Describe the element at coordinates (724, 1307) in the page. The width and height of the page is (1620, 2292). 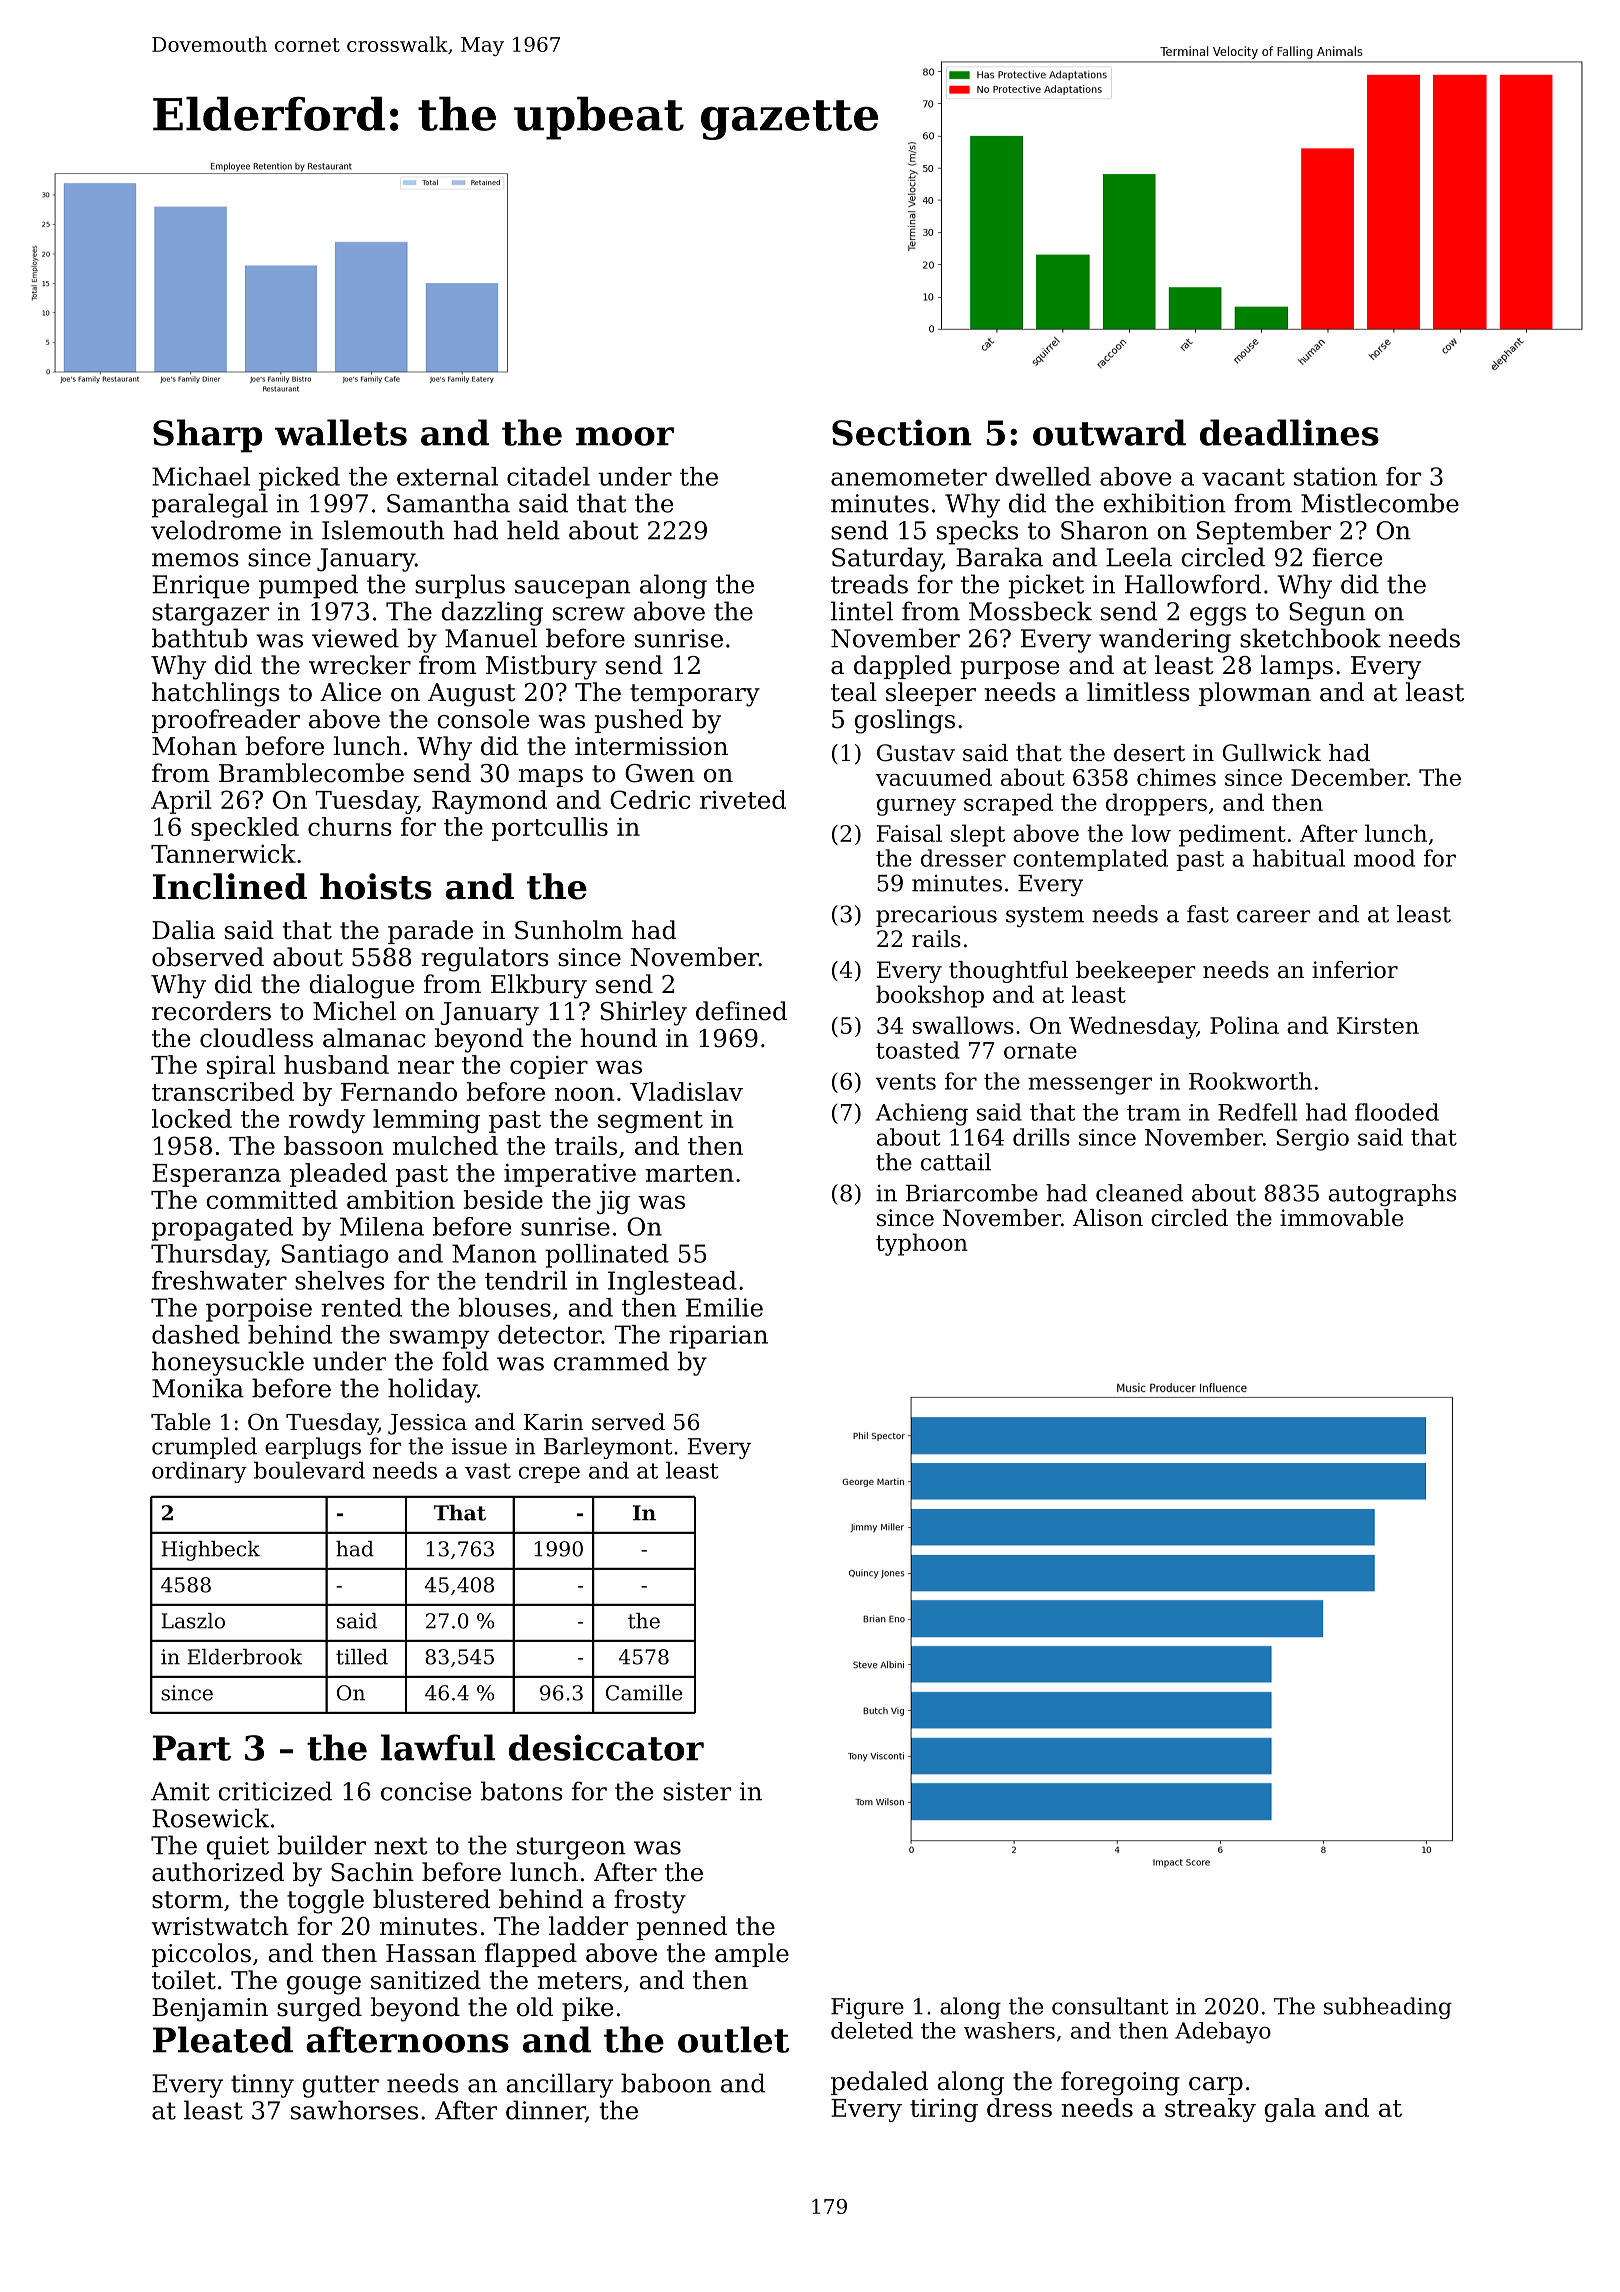
I see `Emilie` at that location.
